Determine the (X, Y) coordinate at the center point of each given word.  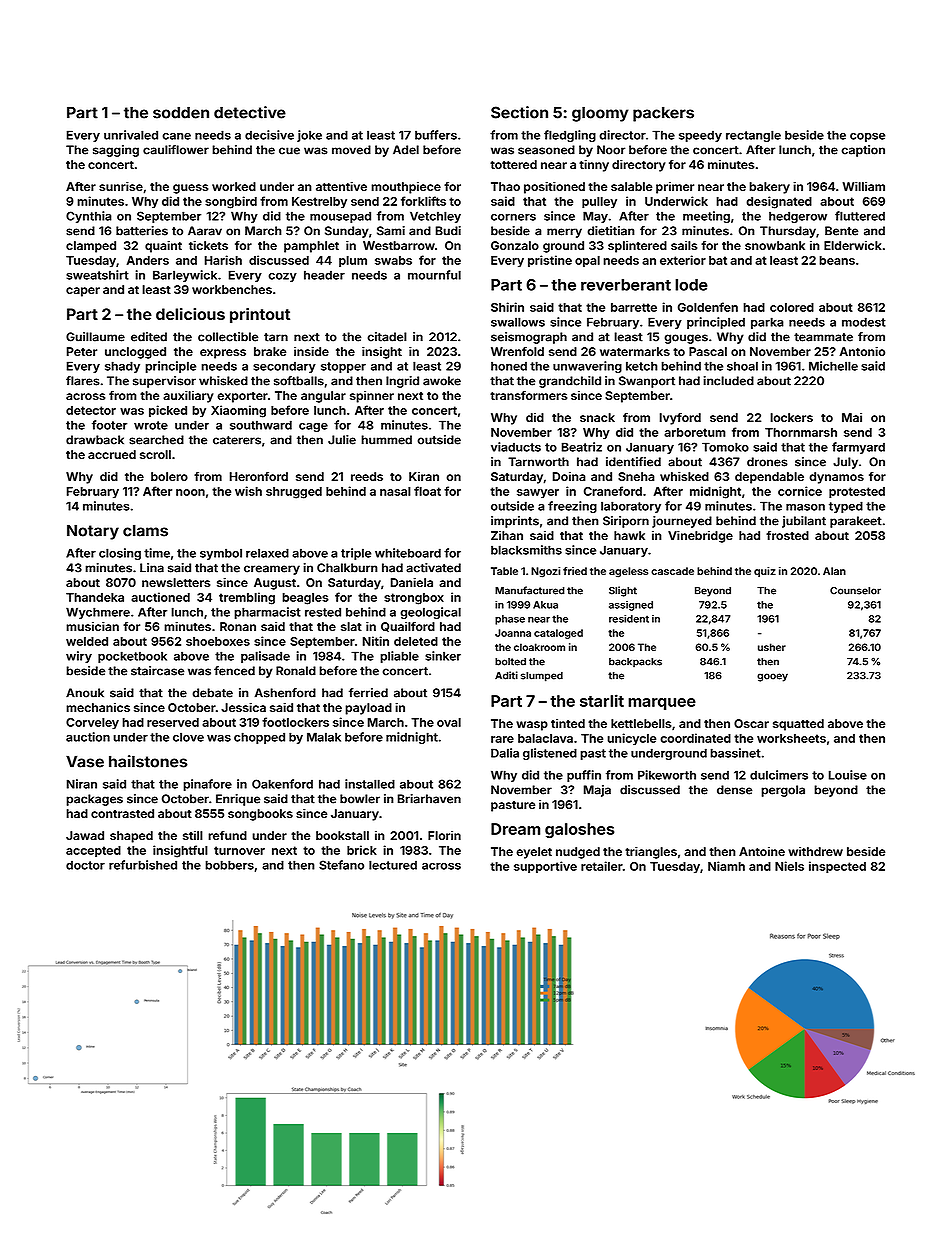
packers (663, 114)
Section (519, 112)
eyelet (534, 853)
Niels (789, 866)
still (193, 835)
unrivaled (131, 135)
